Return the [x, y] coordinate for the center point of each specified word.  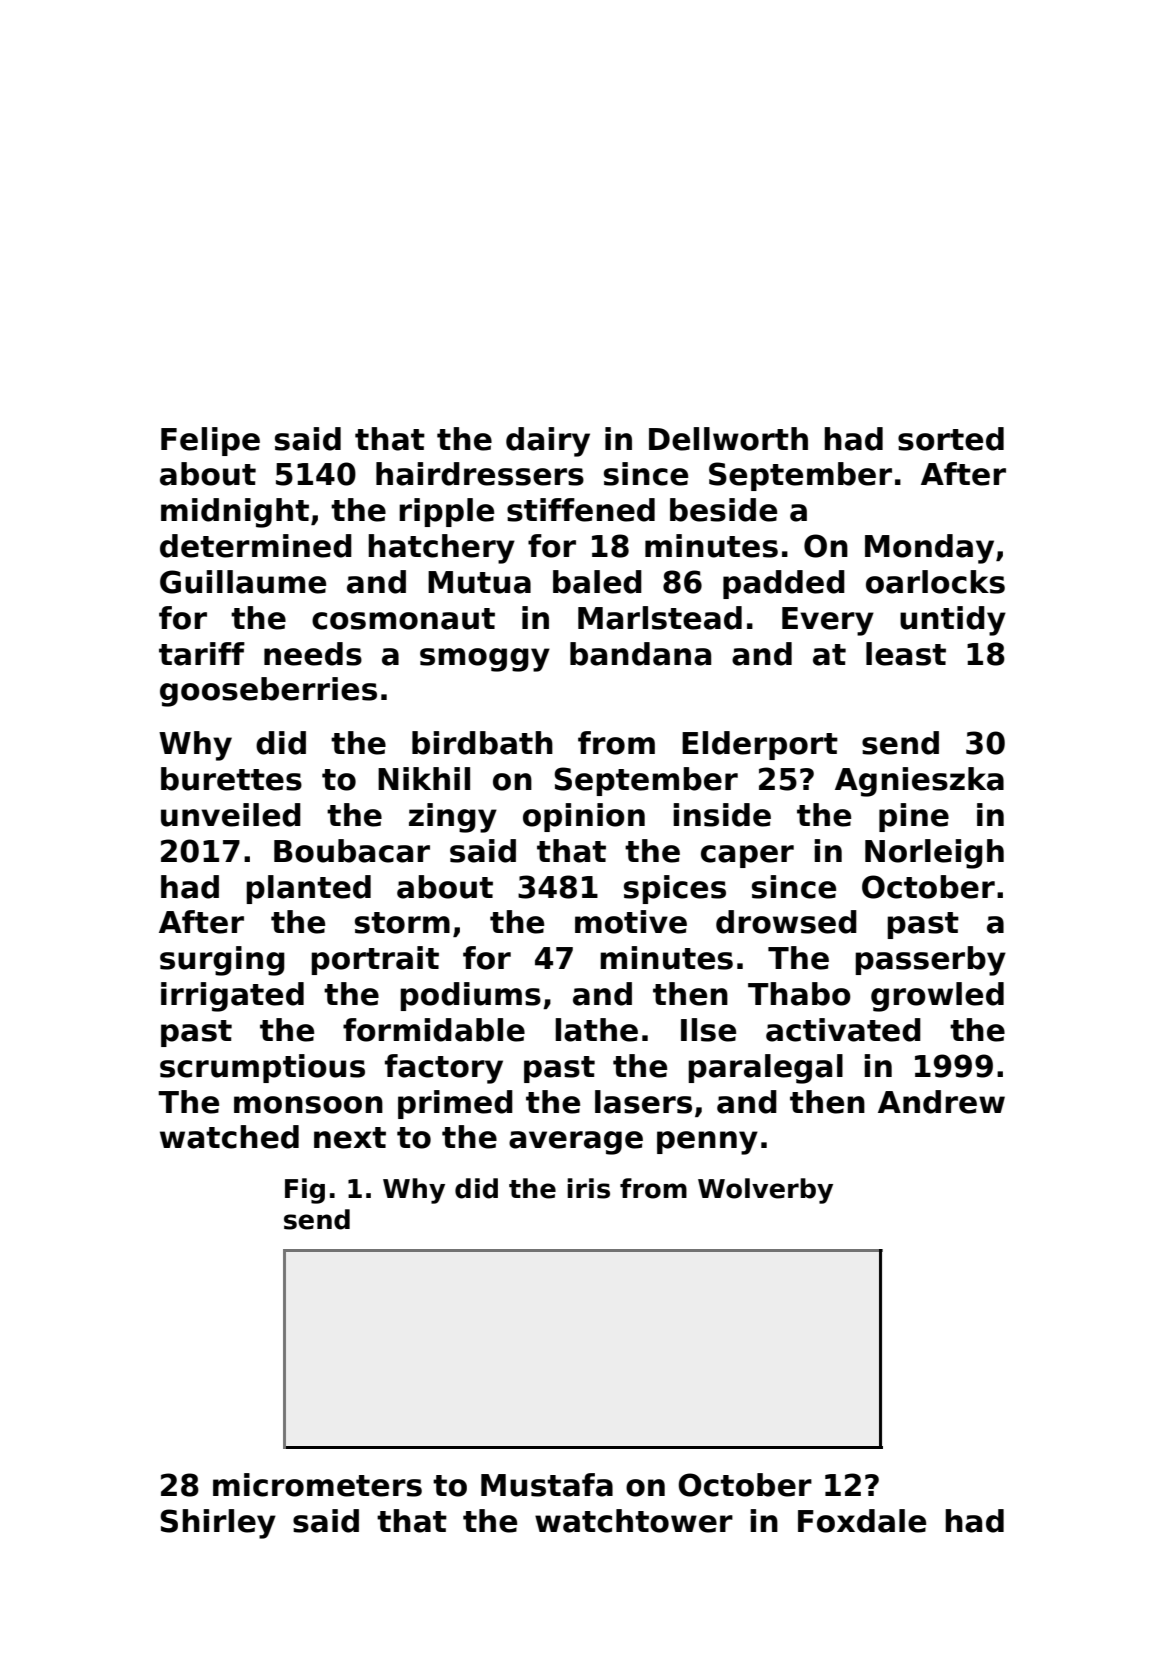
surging [222, 961]
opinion [584, 817]
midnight [235, 513]
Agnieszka [919, 782]
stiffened [581, 510]
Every [828, 621]
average [576, 1143]
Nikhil [424, 778]
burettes [231, 779]
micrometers [317, 1485]
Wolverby [765, 1191]
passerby [930, 961]
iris [588, 1188]
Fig [305, 1191]
